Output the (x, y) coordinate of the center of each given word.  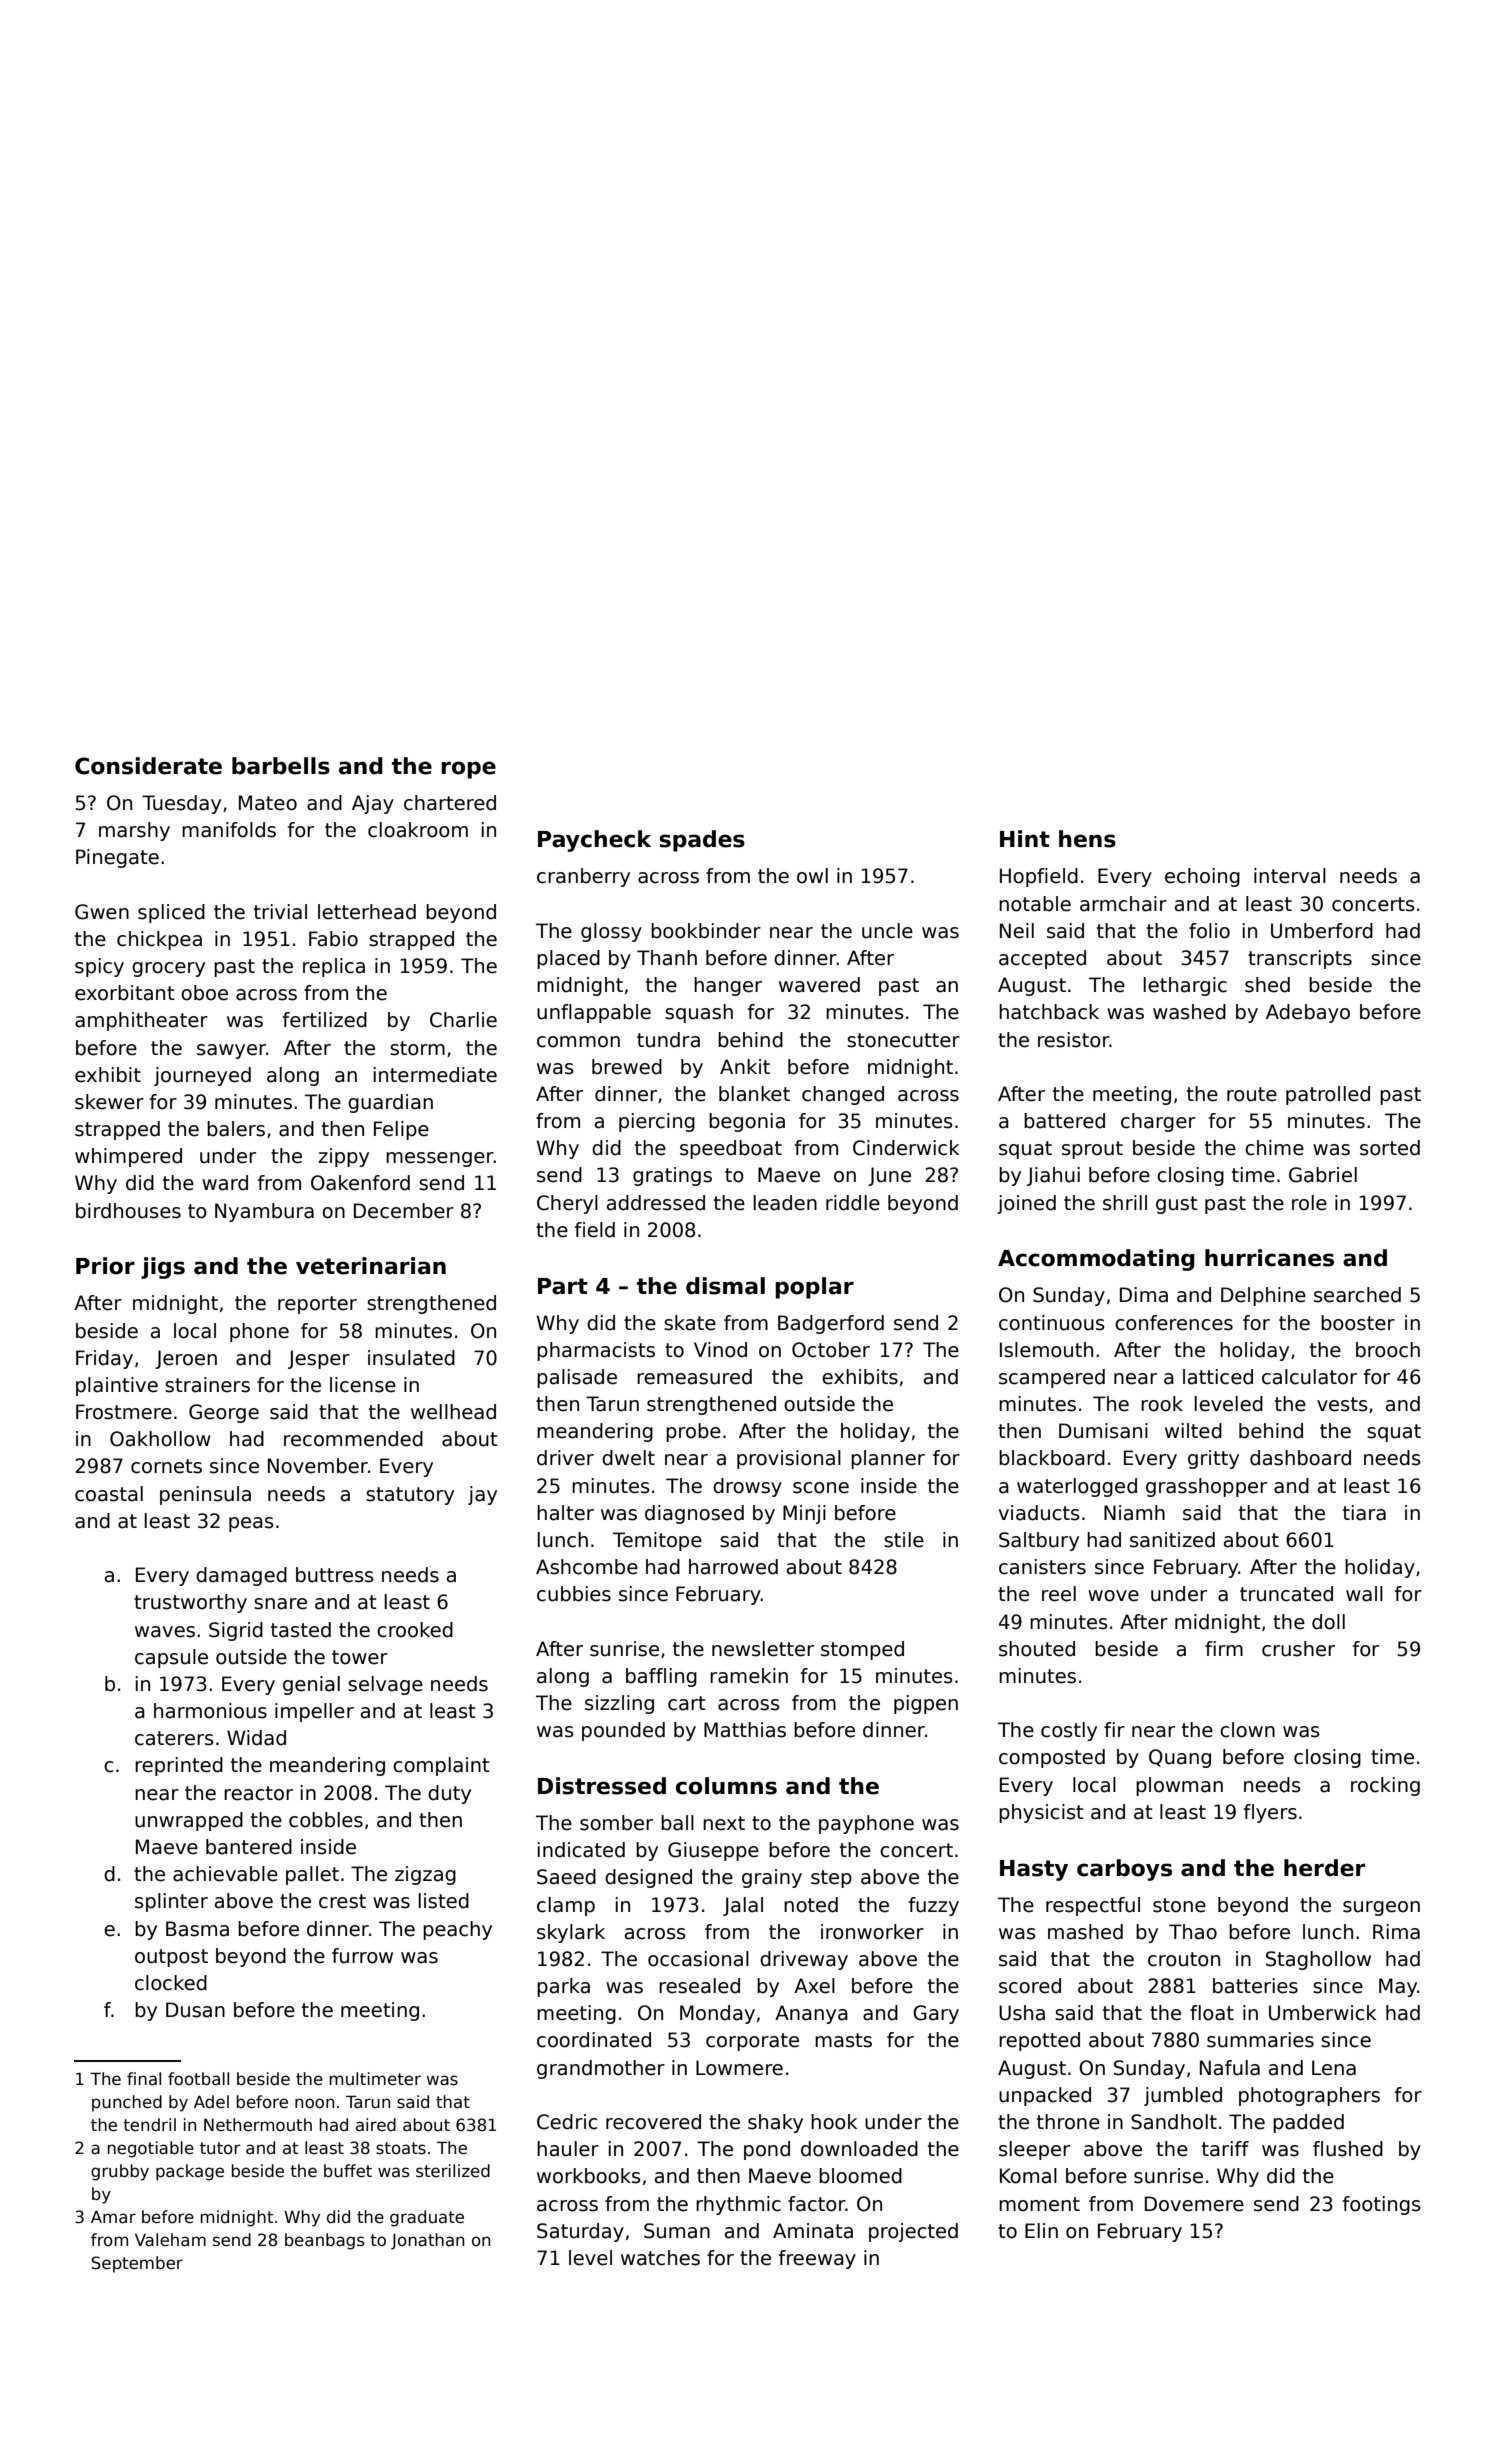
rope (469, 770)
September (137, 2264)
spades (702, 841)
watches (660, 2258)
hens (1087, 839)
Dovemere (1194, 2204)
